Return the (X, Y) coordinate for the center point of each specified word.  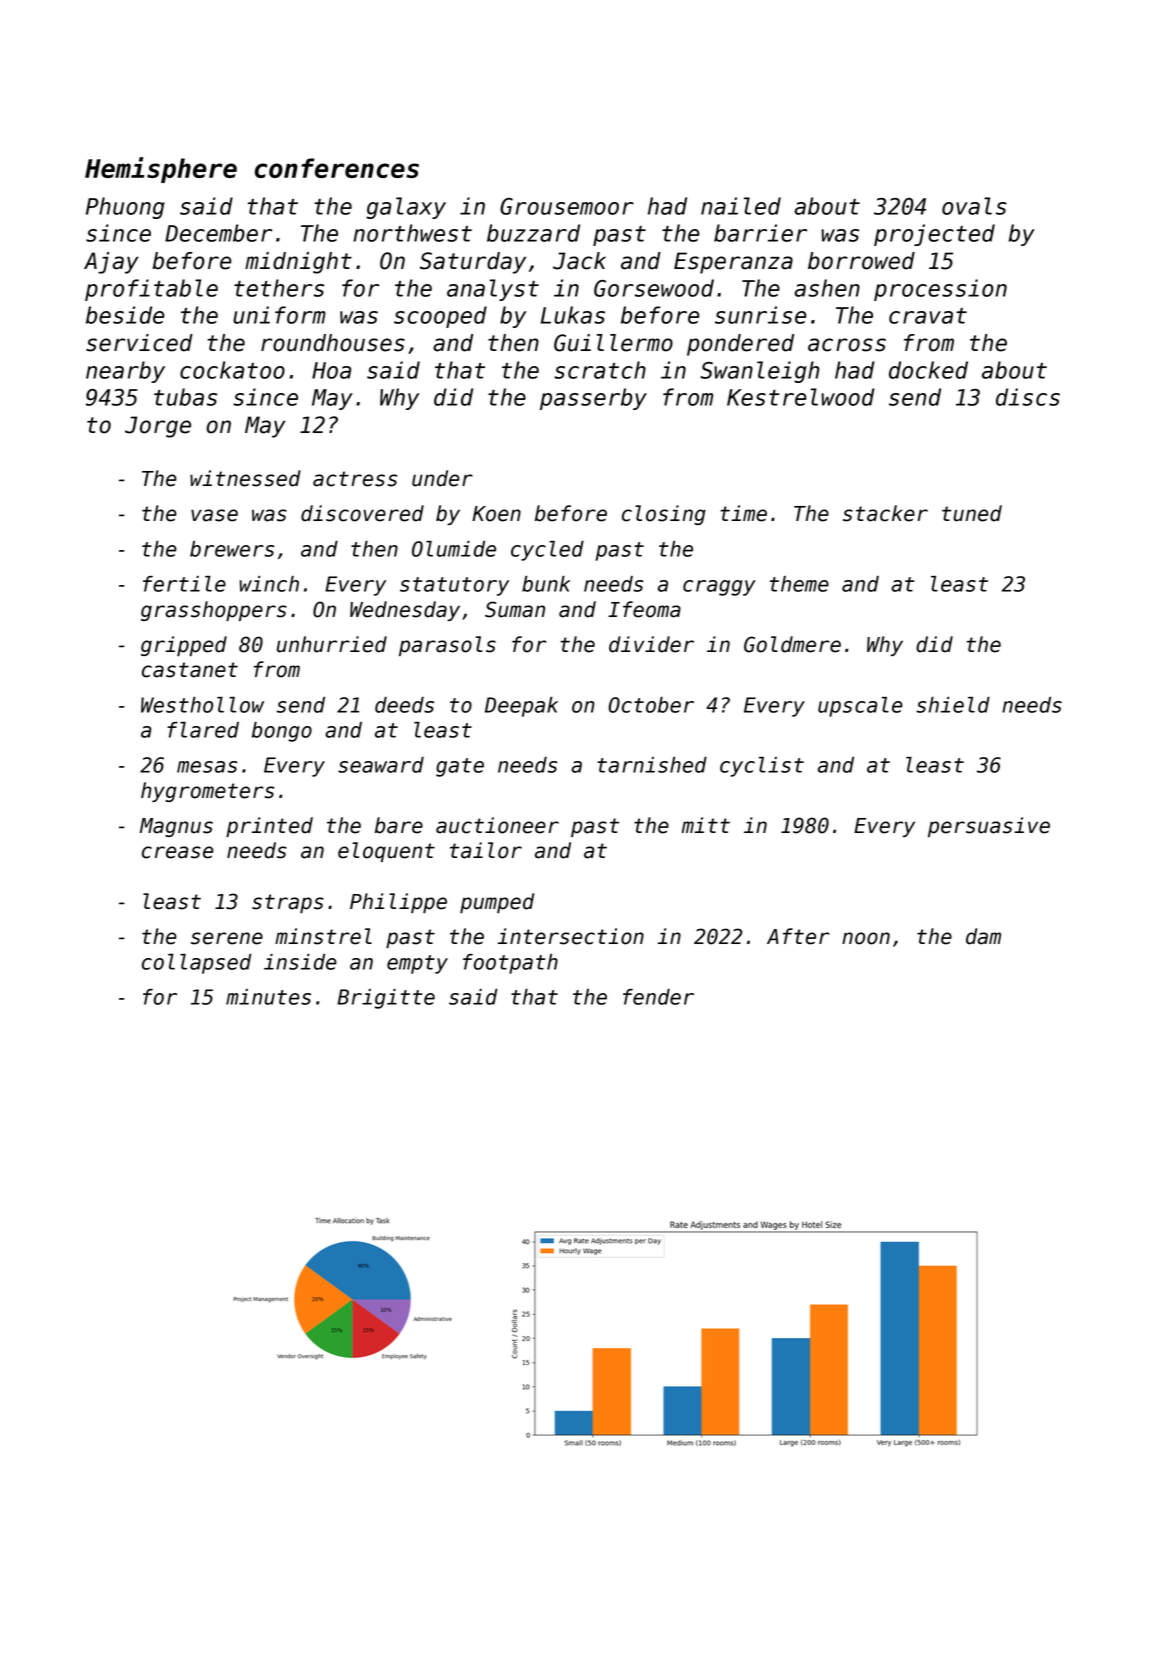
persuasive (989, 827)
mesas (207, 767)
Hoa (331, 370)
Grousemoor (567, 206)
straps (288, 903)
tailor (486, 850)
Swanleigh (759, 372)
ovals (974, 206)
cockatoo (232, 370)
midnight (298, 263)
